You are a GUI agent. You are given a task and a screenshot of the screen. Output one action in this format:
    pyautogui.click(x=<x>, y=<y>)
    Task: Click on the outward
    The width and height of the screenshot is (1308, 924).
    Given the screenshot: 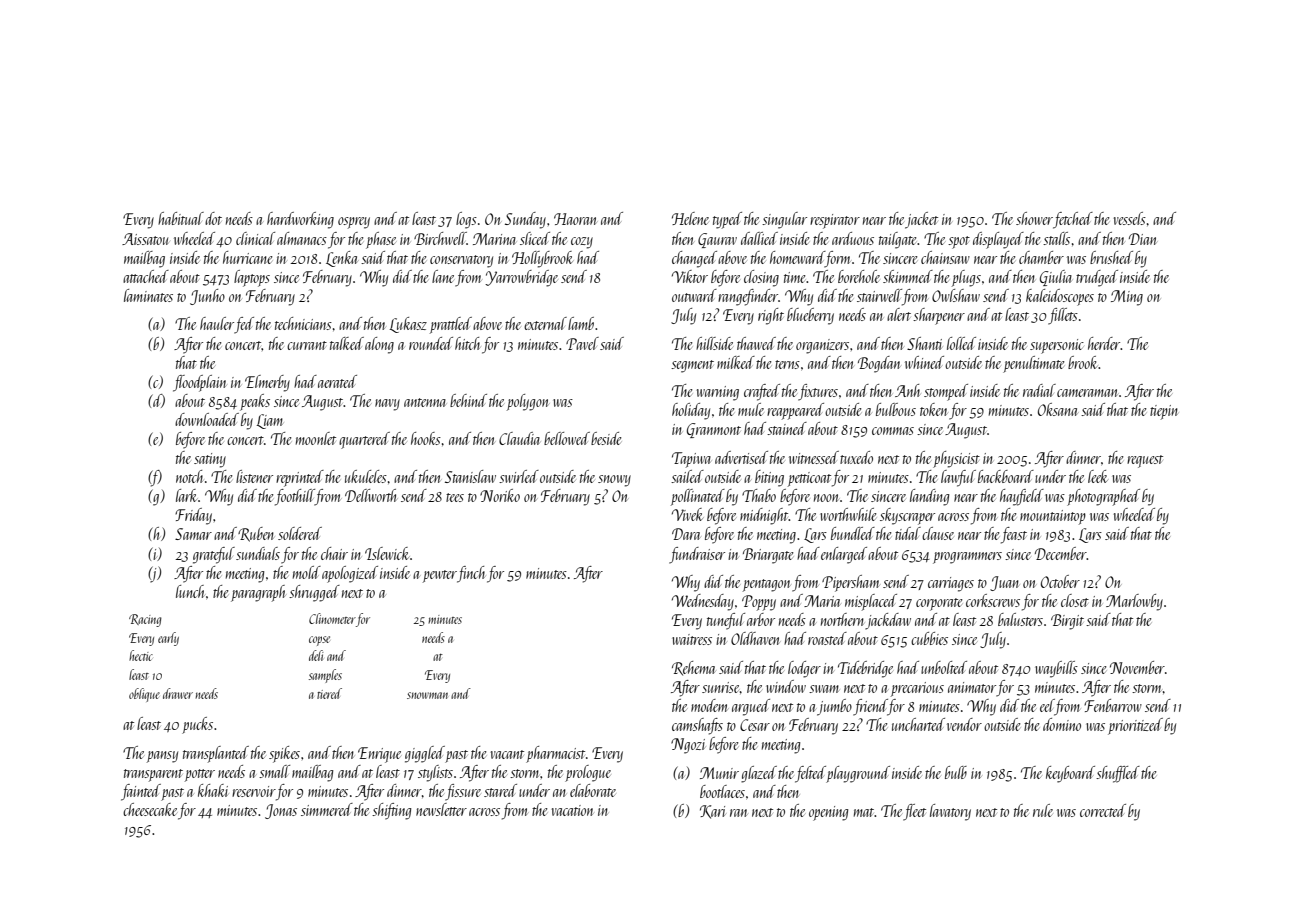 What is the action you would take?
    pyautogui.click(x=694, y=295)
